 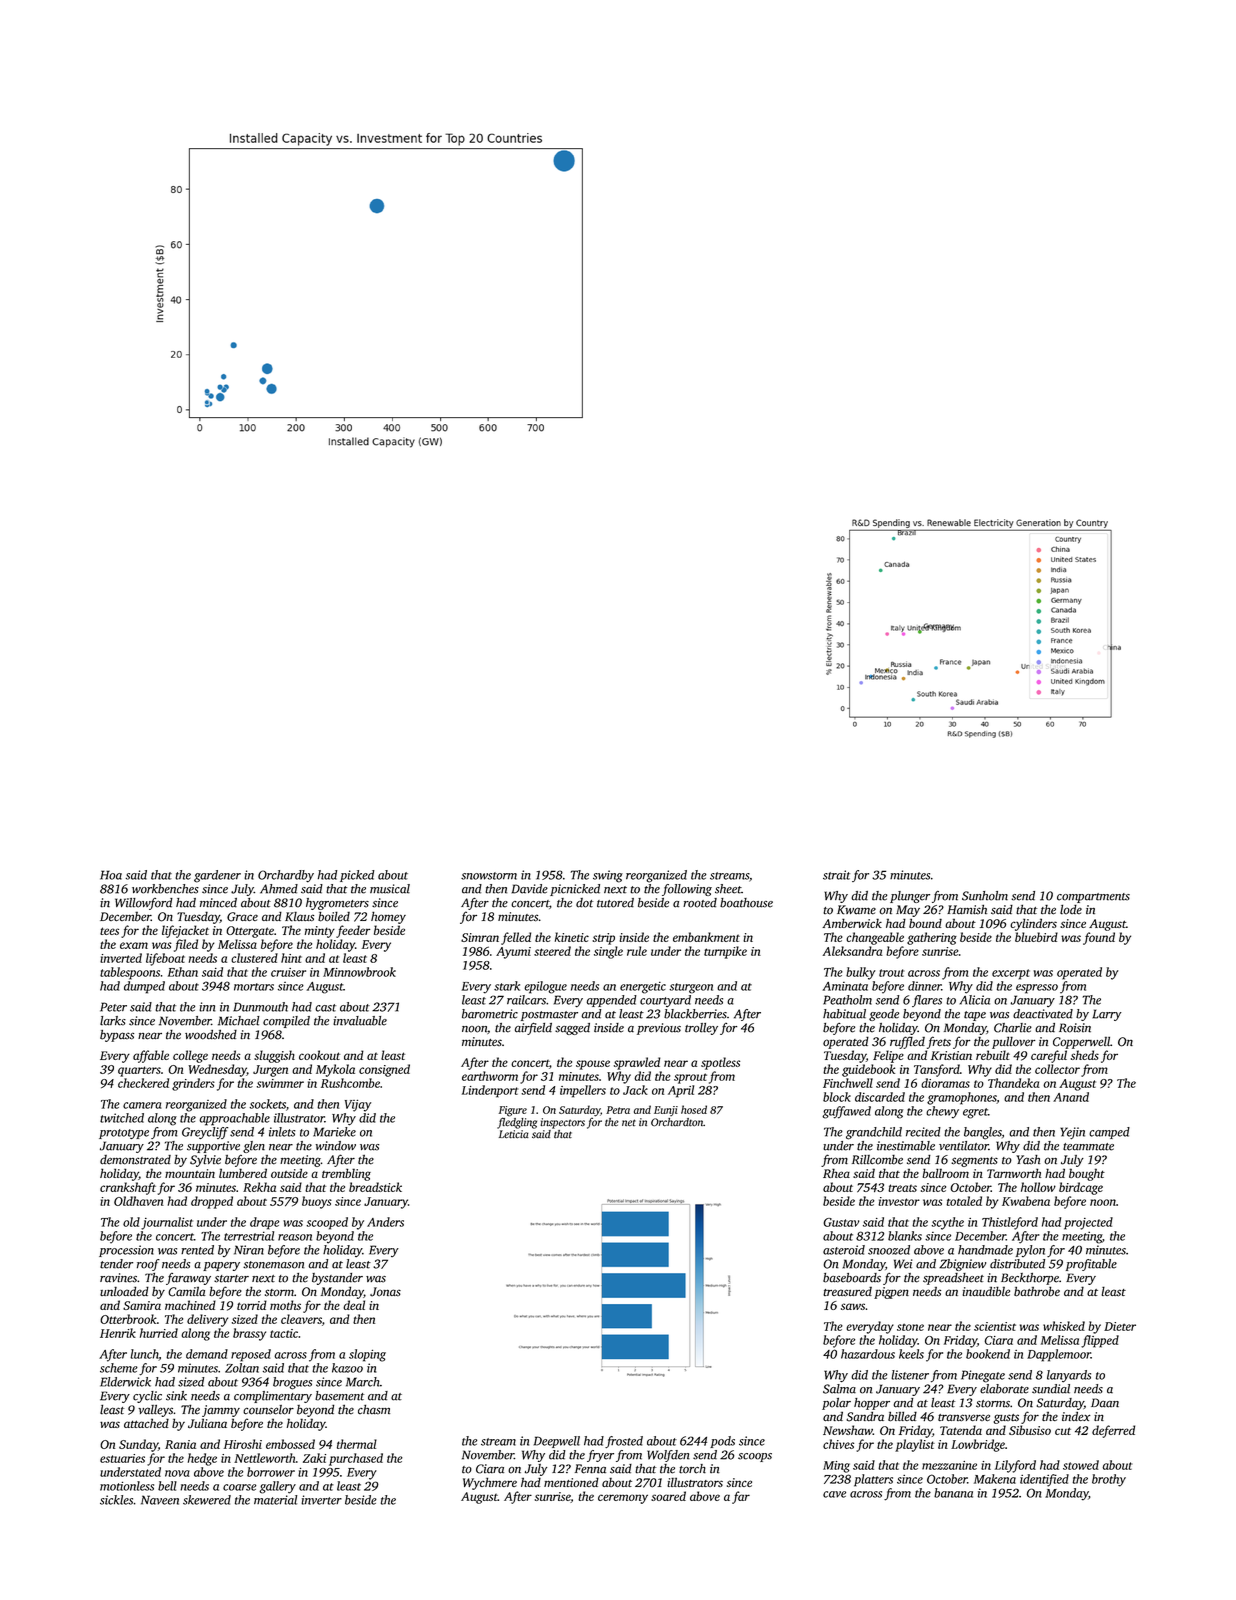 I want to click on swing, so click(x=608, y=876).
